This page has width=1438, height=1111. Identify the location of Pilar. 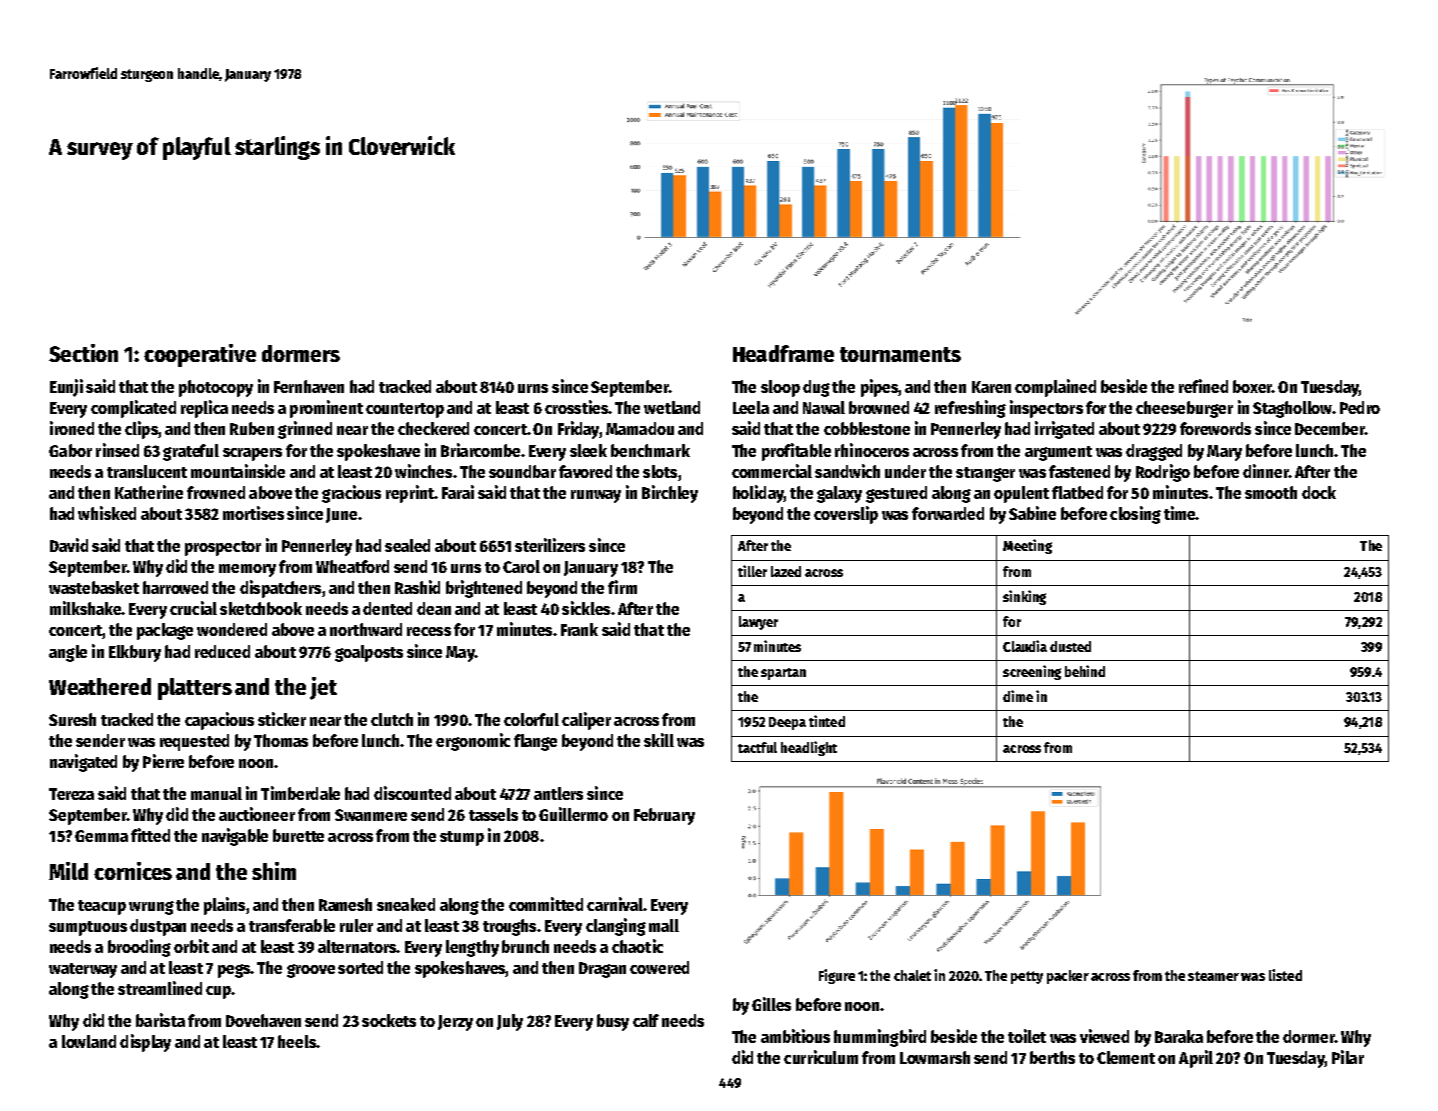
(1348, 1057).
